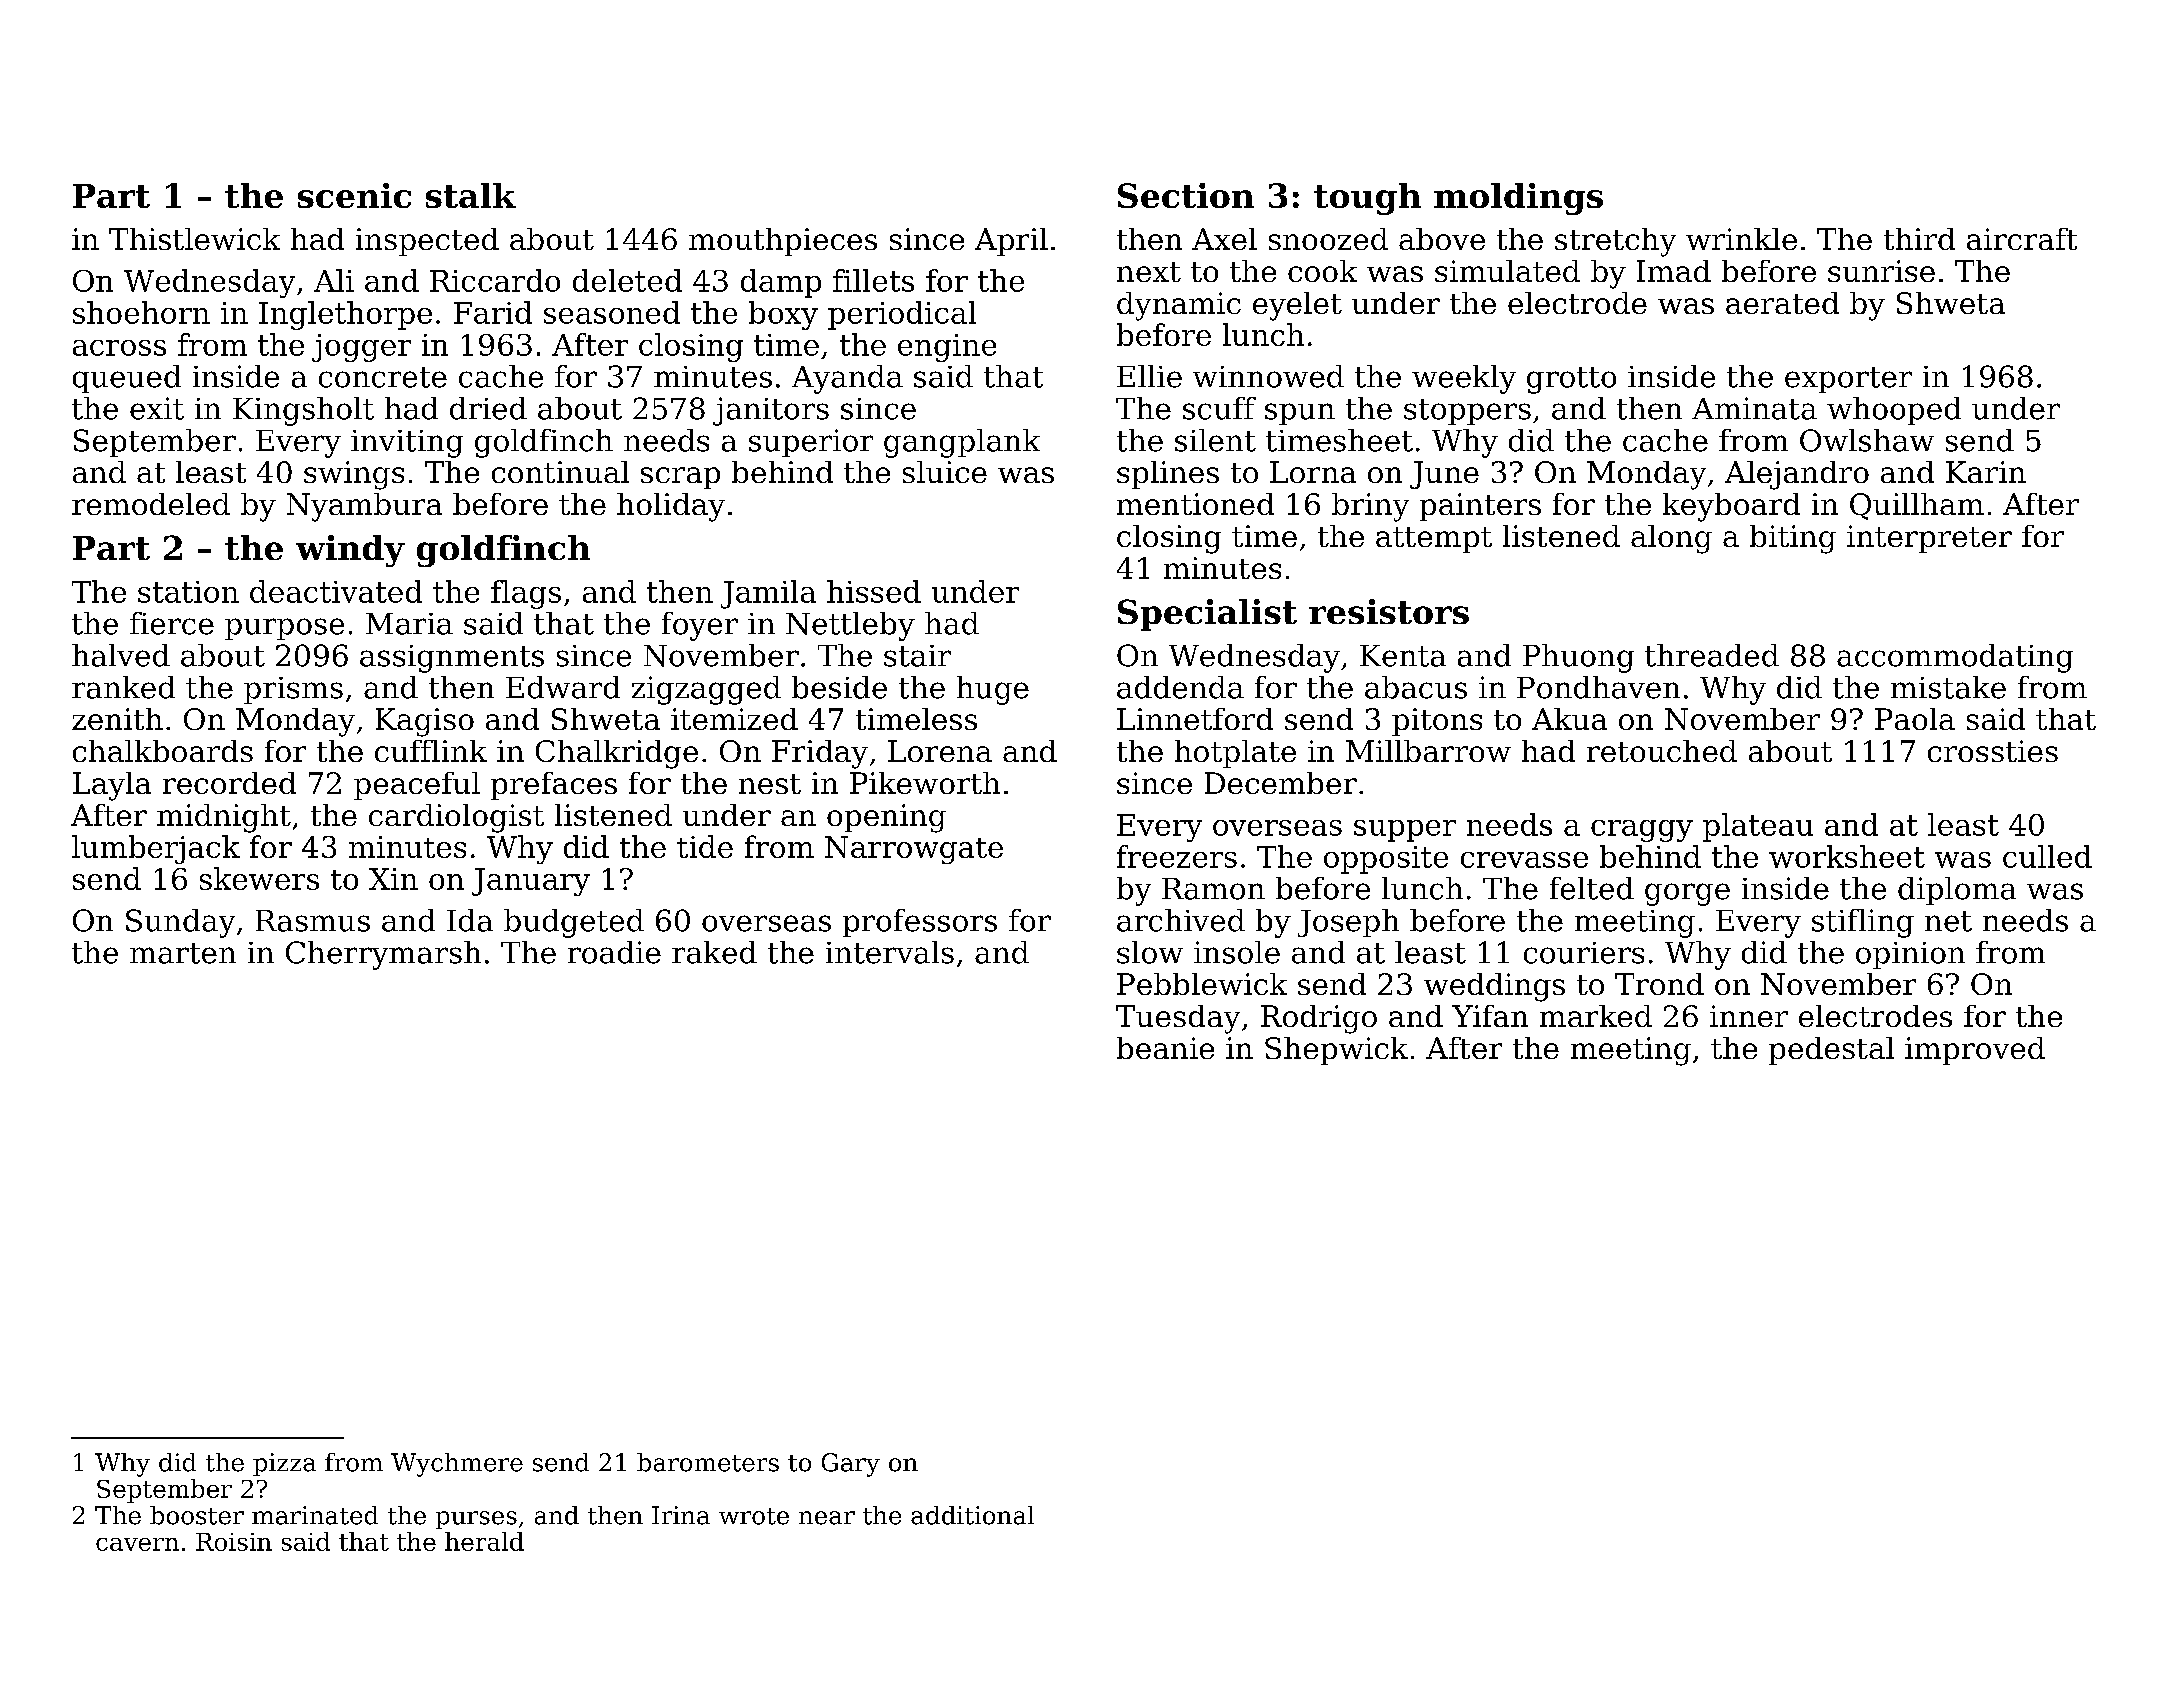 Image resolution: width=2178 pixels, height=1683 pixels. Describe the element at coordinates (1213, 889) in the screenshot. I see `Ramon` at that location.
